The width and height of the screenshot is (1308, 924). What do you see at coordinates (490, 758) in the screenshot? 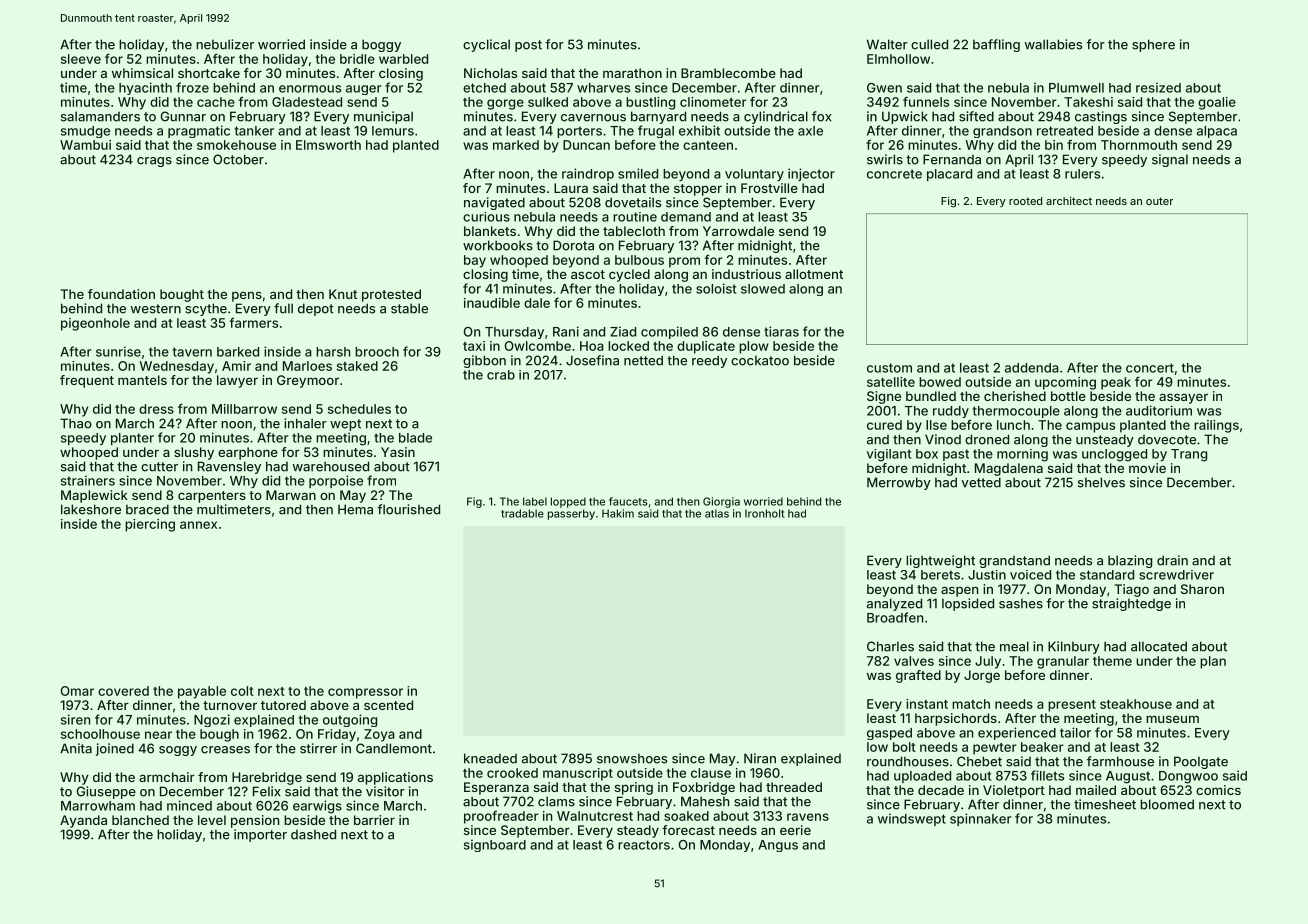
I see `kneaded` at bounding box center [490, 758].
